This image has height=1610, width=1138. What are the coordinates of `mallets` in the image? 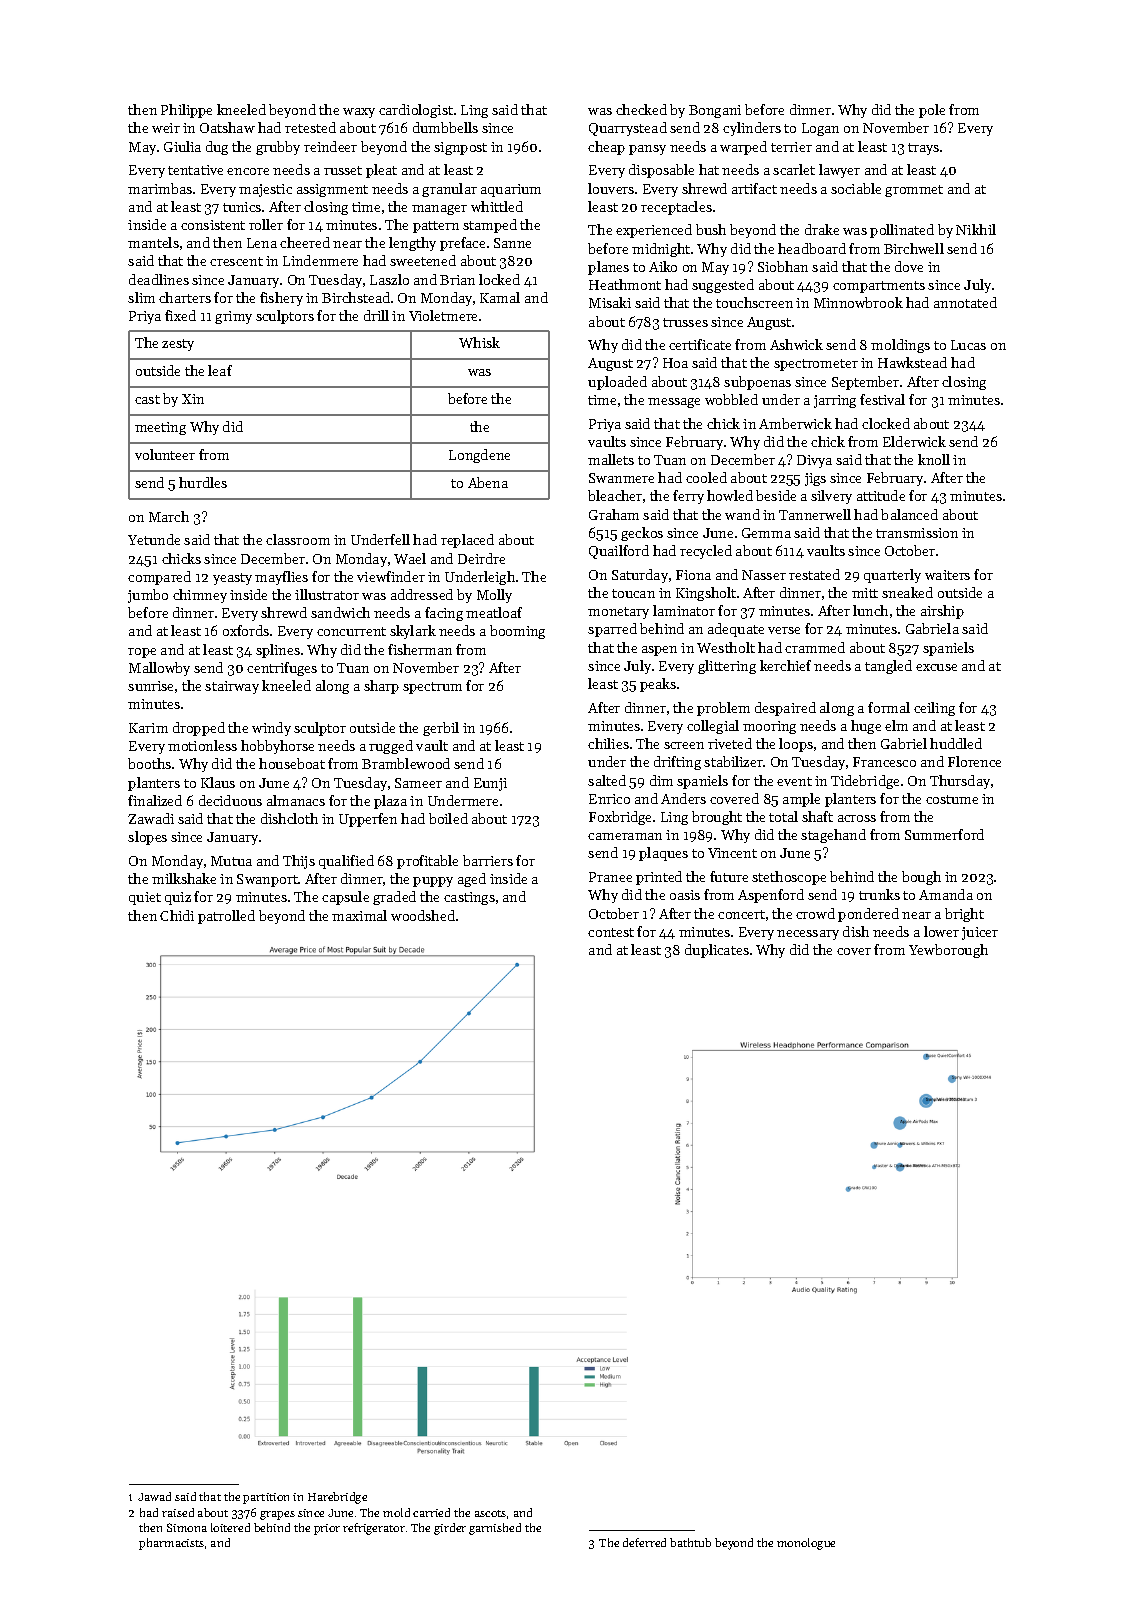 It's located at (611, 459).
